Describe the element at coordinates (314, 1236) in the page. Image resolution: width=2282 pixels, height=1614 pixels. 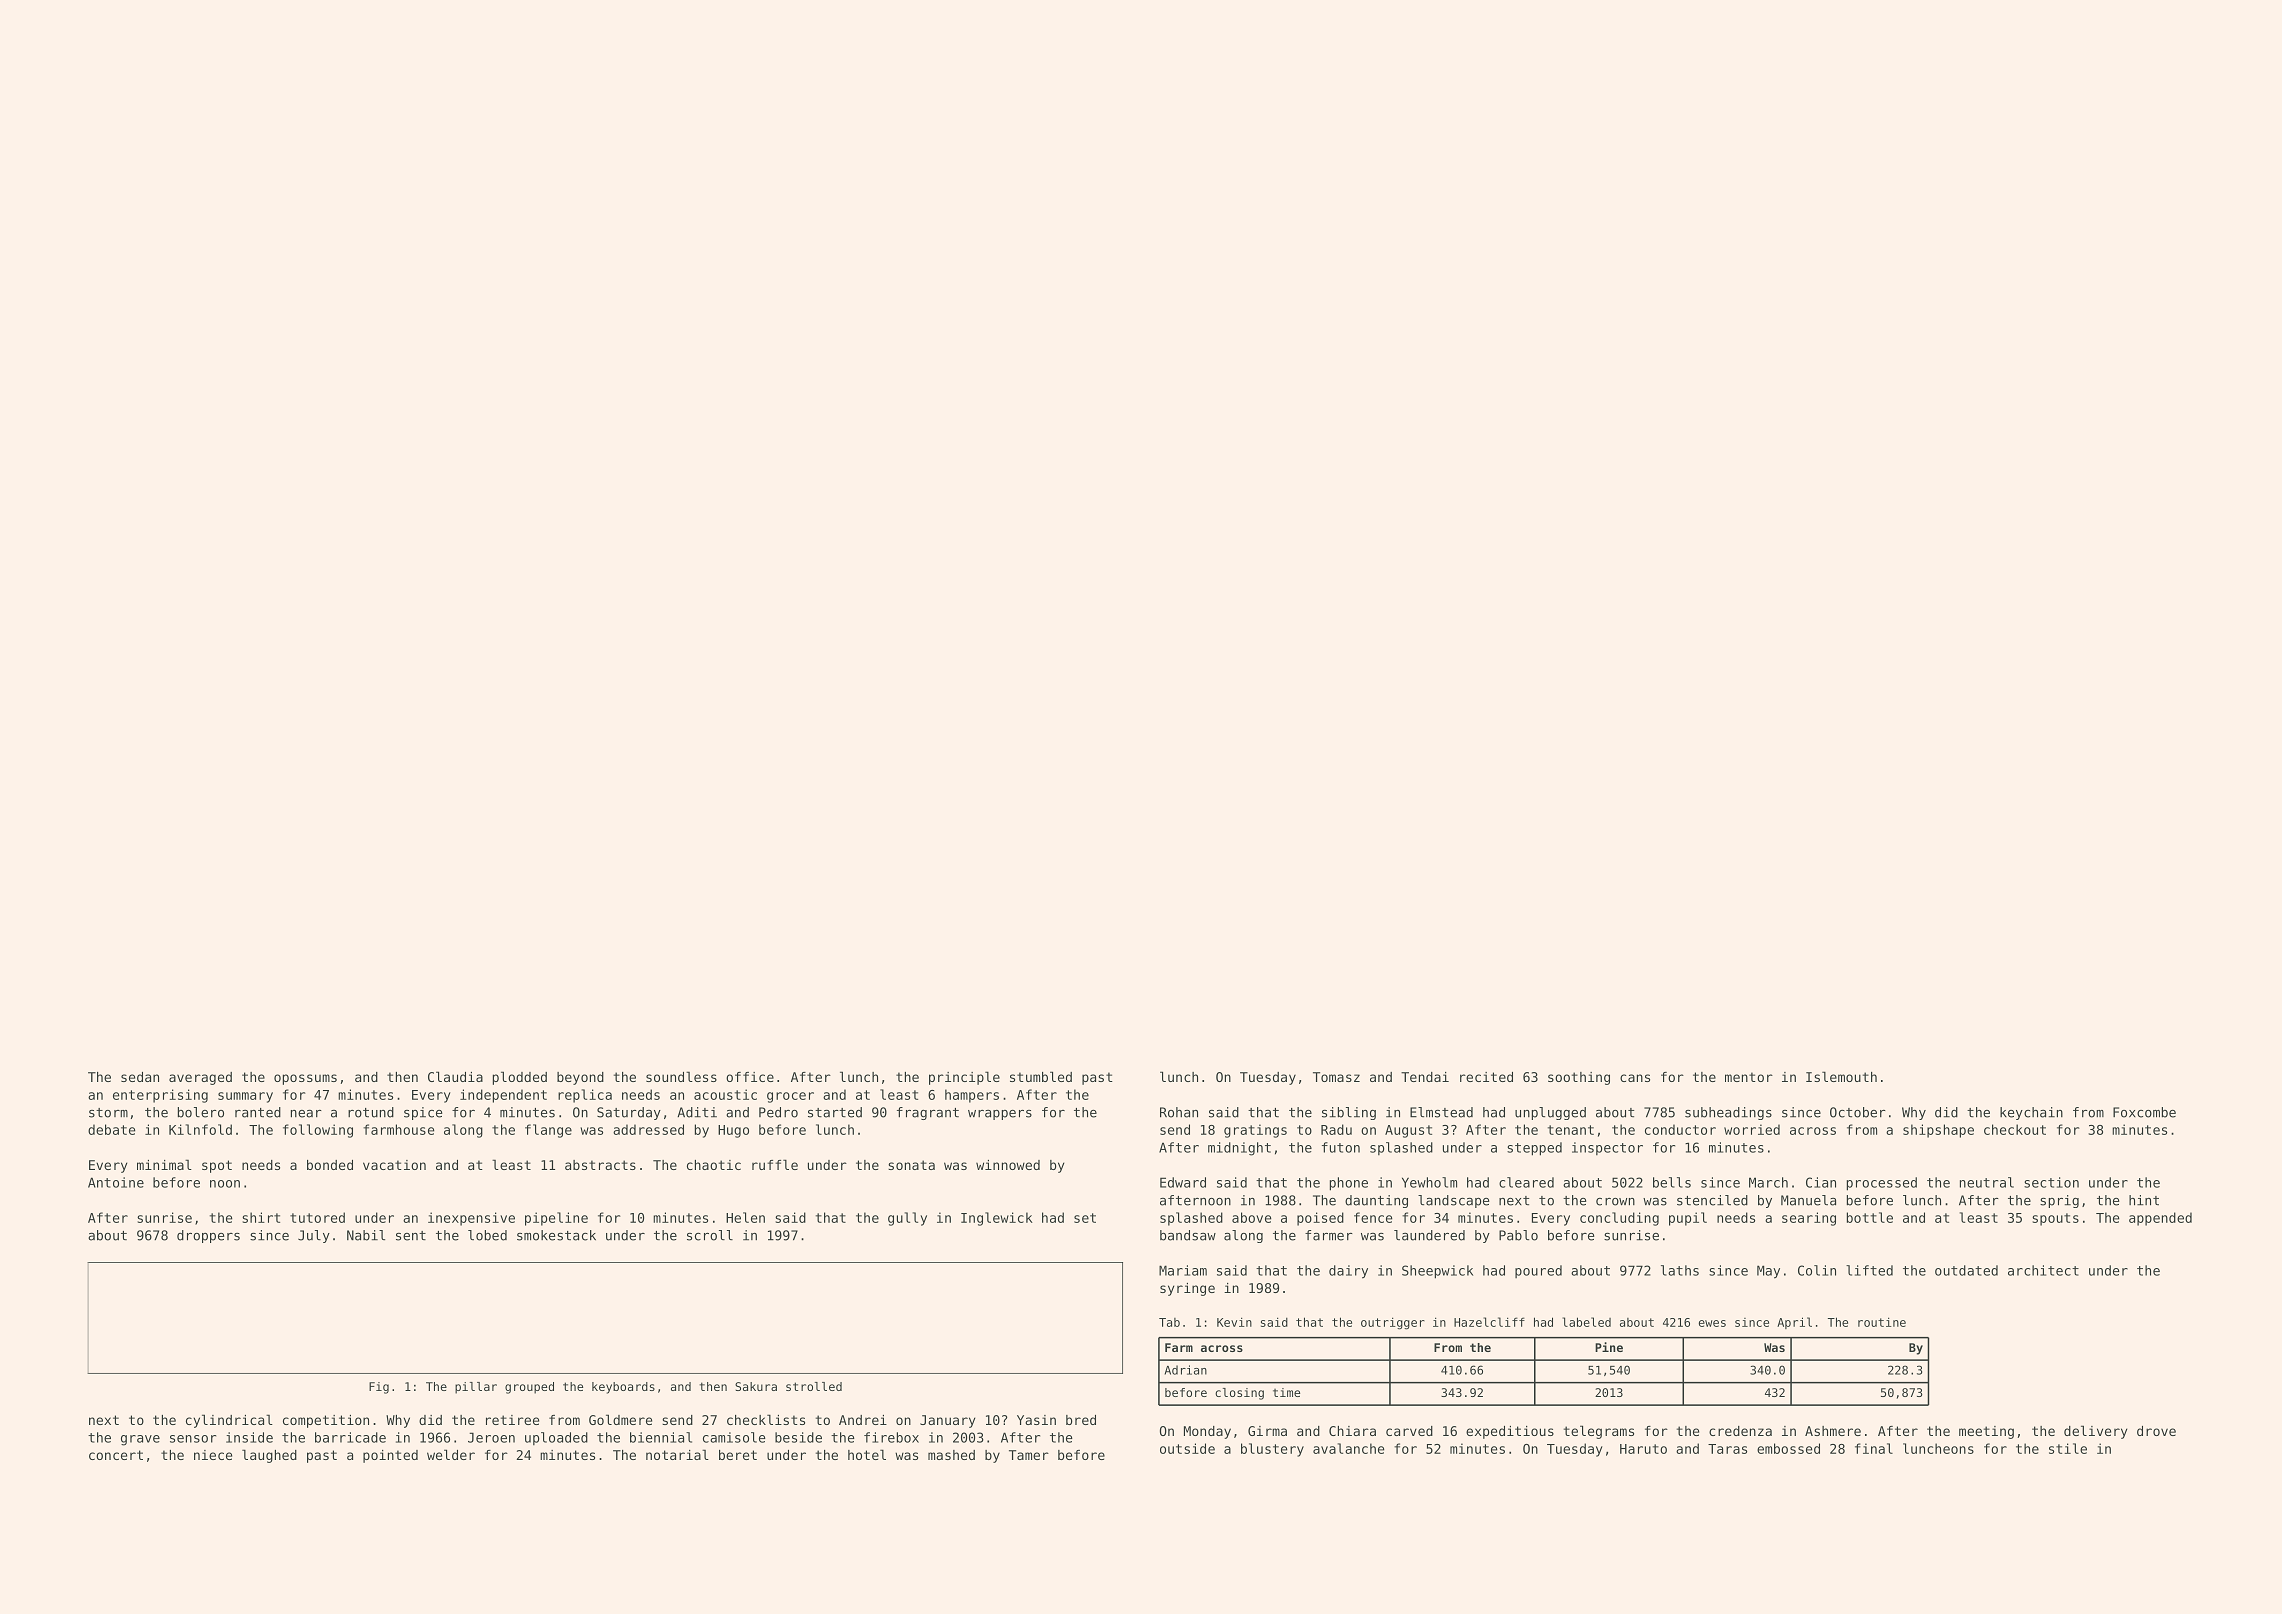
I see `July` at that location.
